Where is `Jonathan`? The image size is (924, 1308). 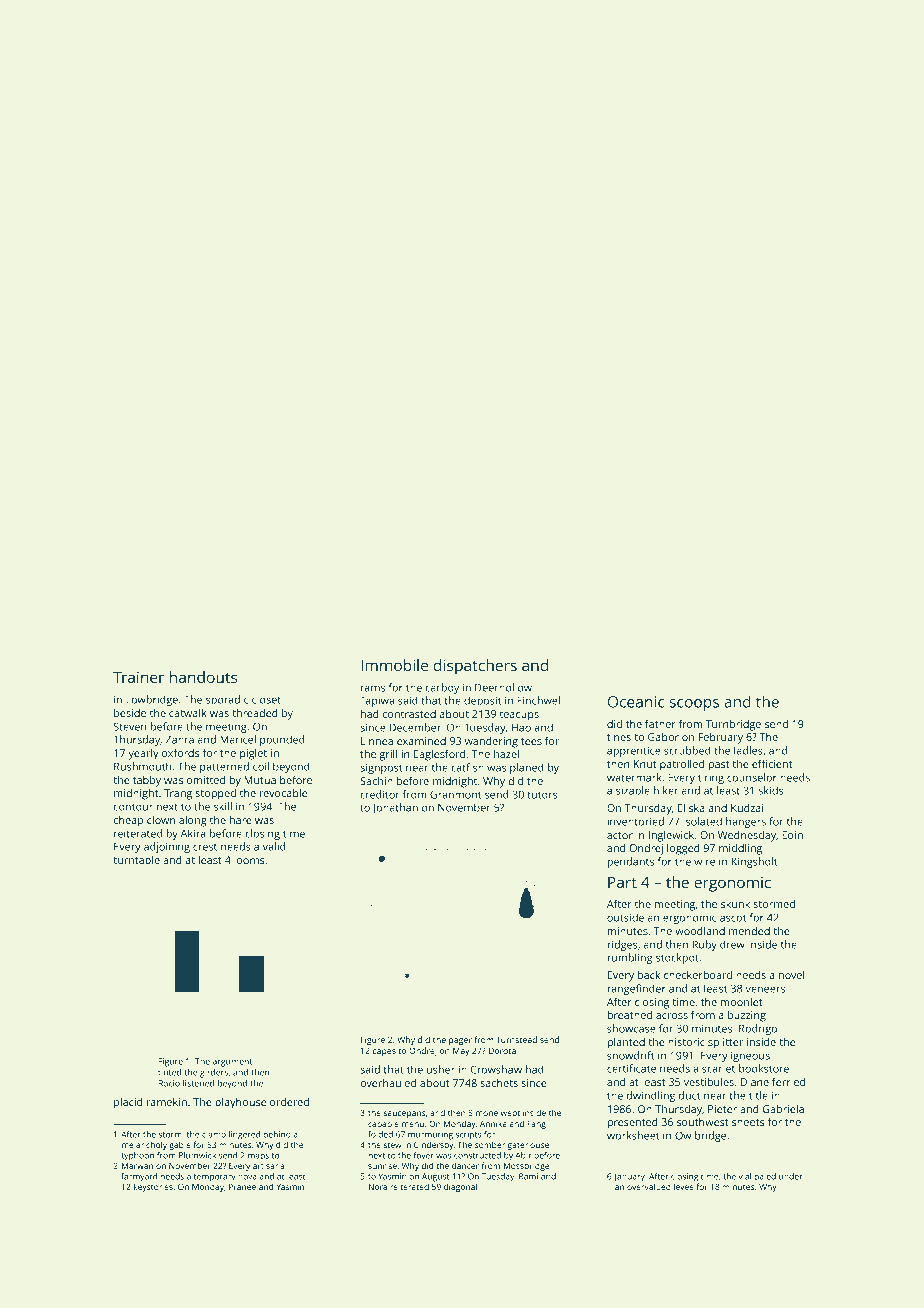 Jonathan is located at coordinates (395, 808).
